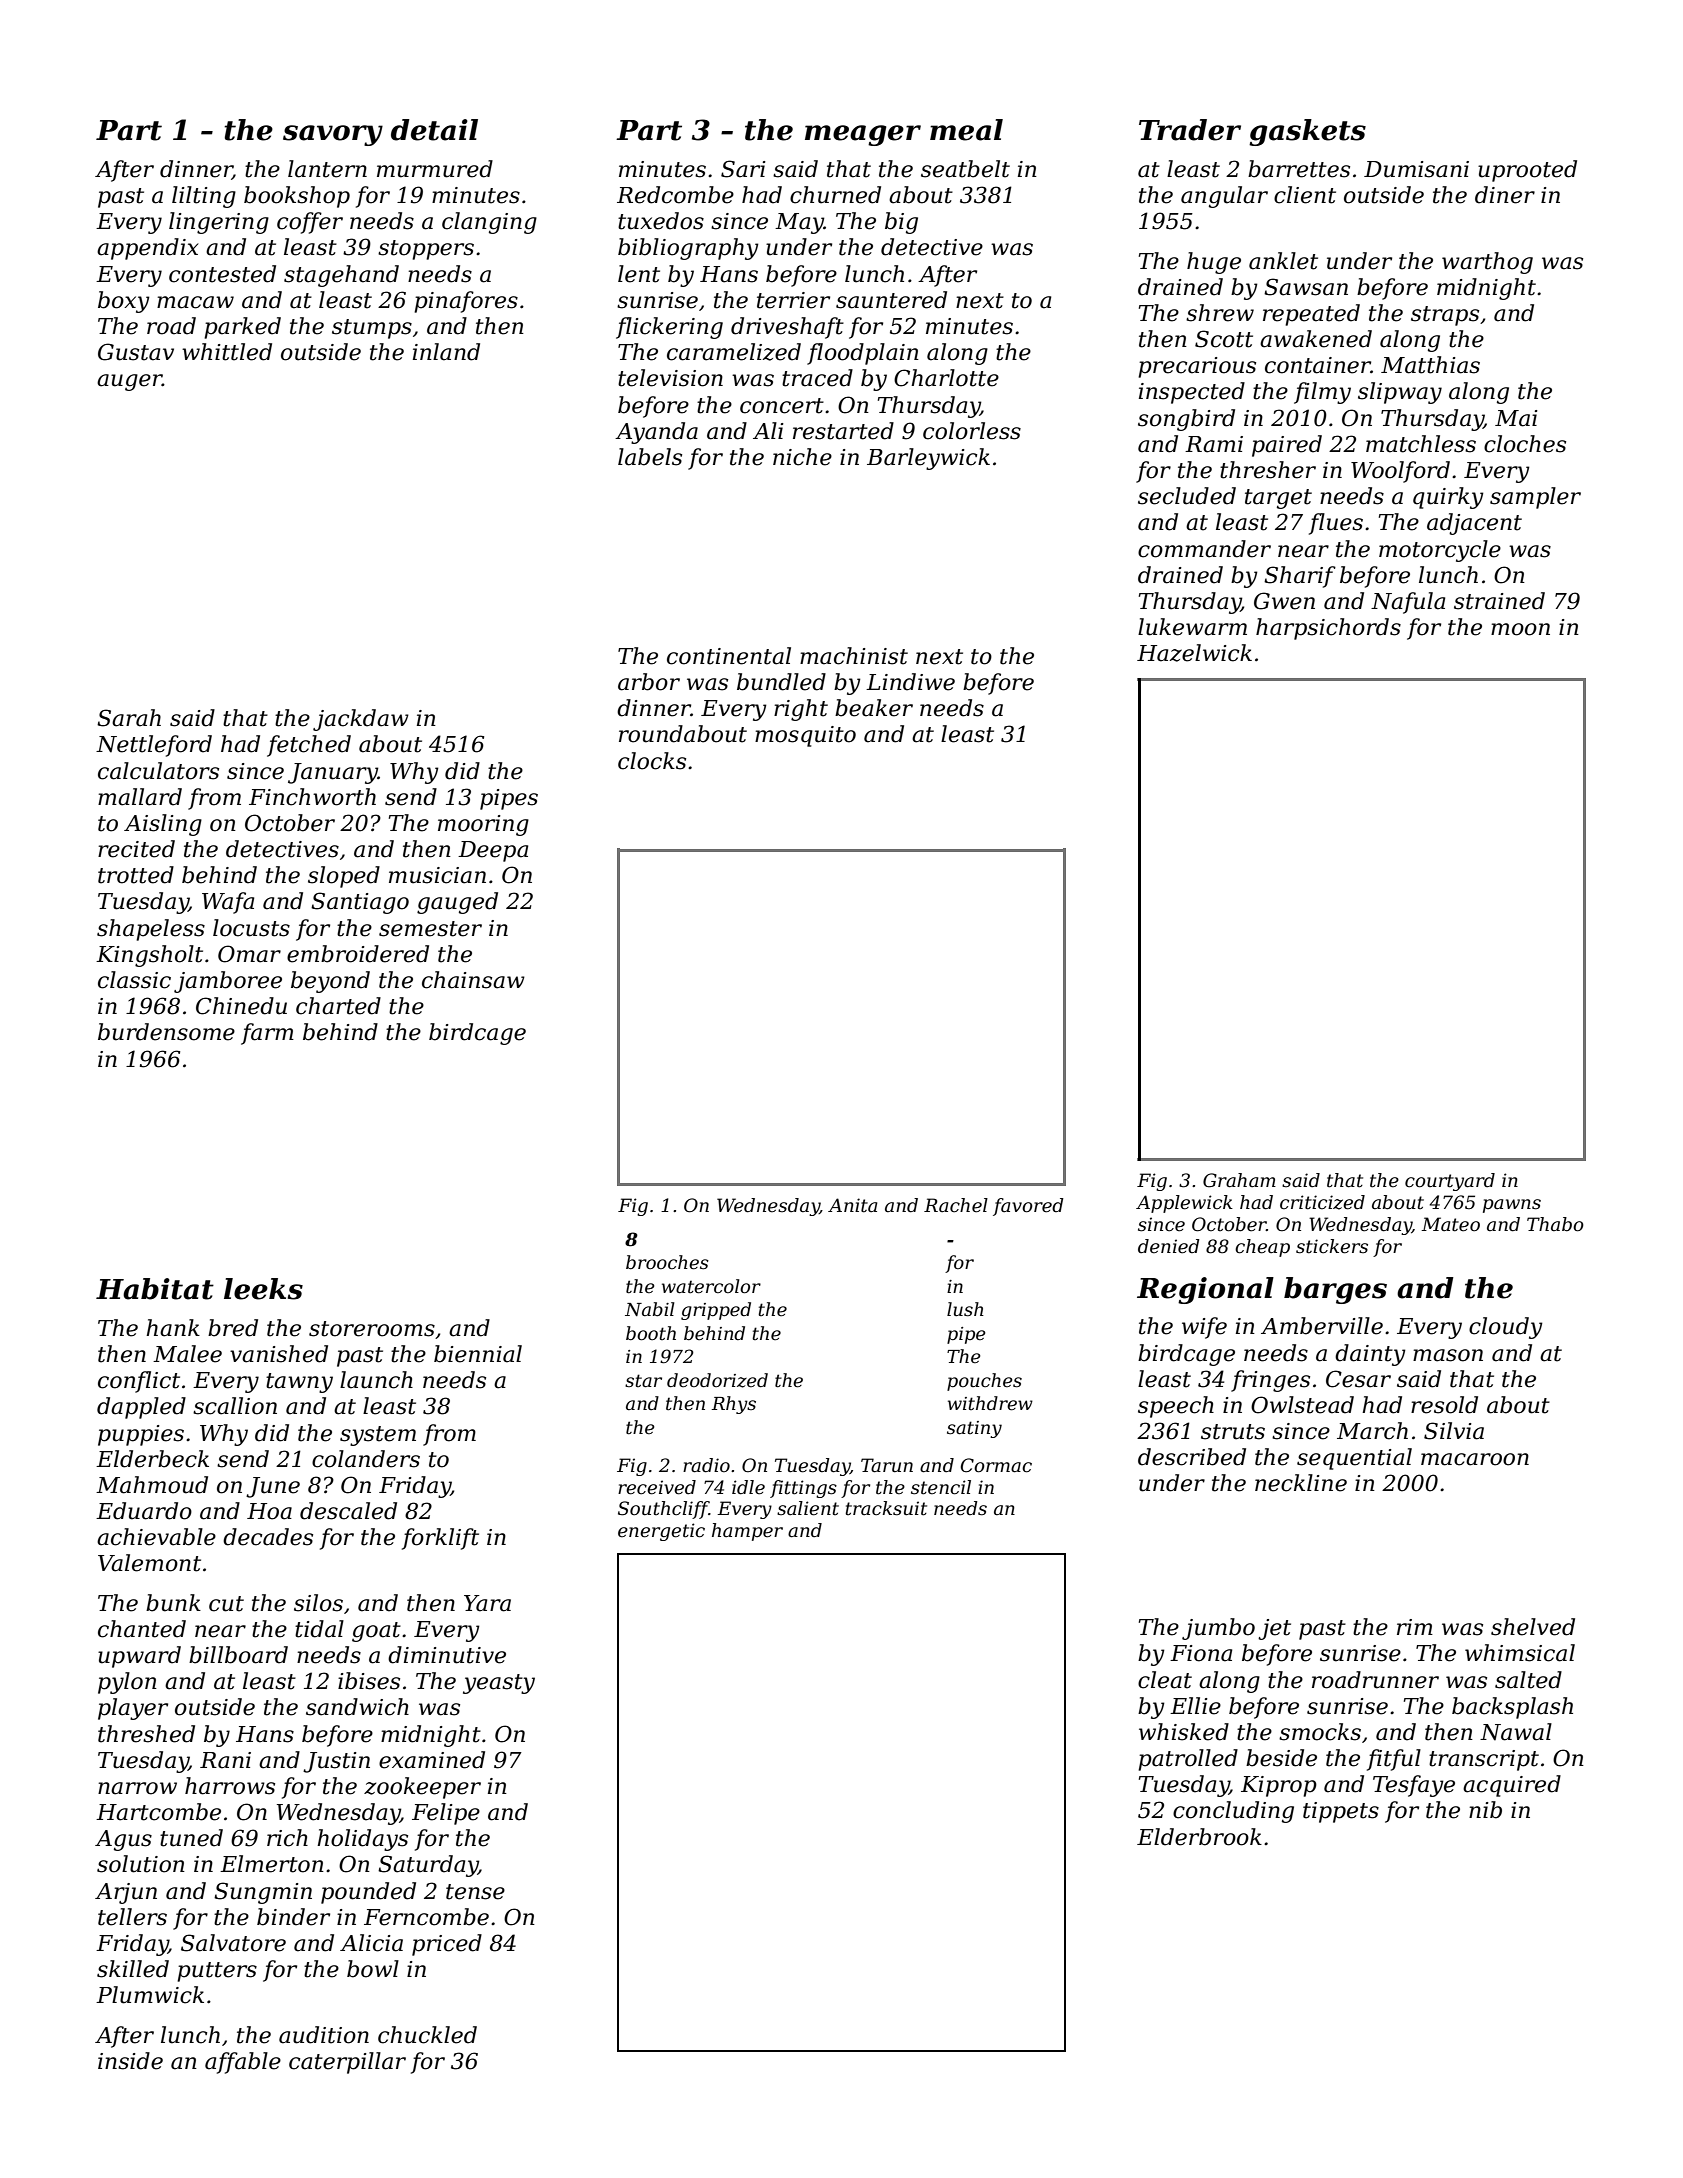 This screenshot has width=1683, height=2178. What do you see at coordinates (361, 720) in the screenshot?
I see `jackdaw` at bounding box center [361, 720].
